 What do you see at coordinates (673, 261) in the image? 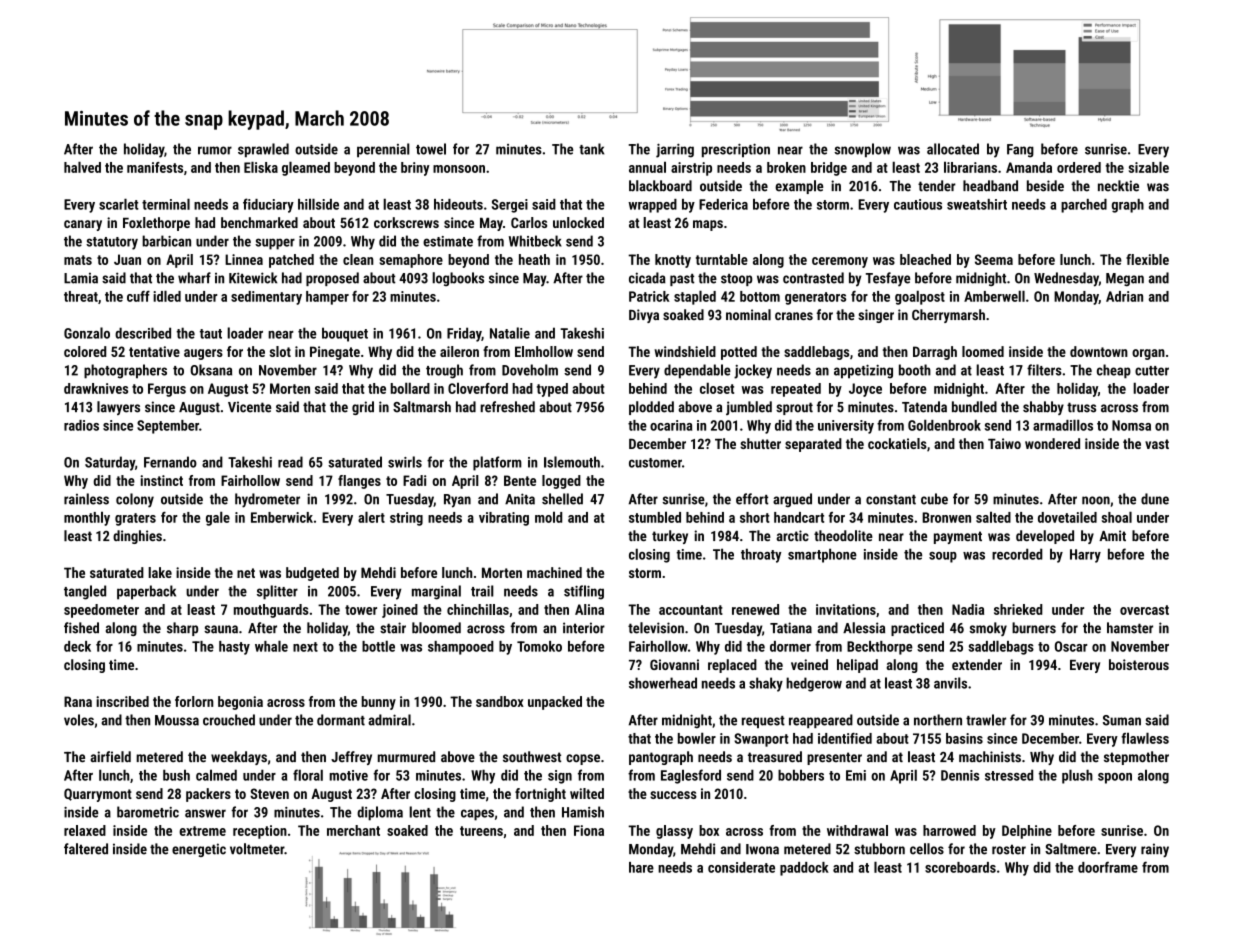
I see `knotty` at bounding box center [673, 261].
